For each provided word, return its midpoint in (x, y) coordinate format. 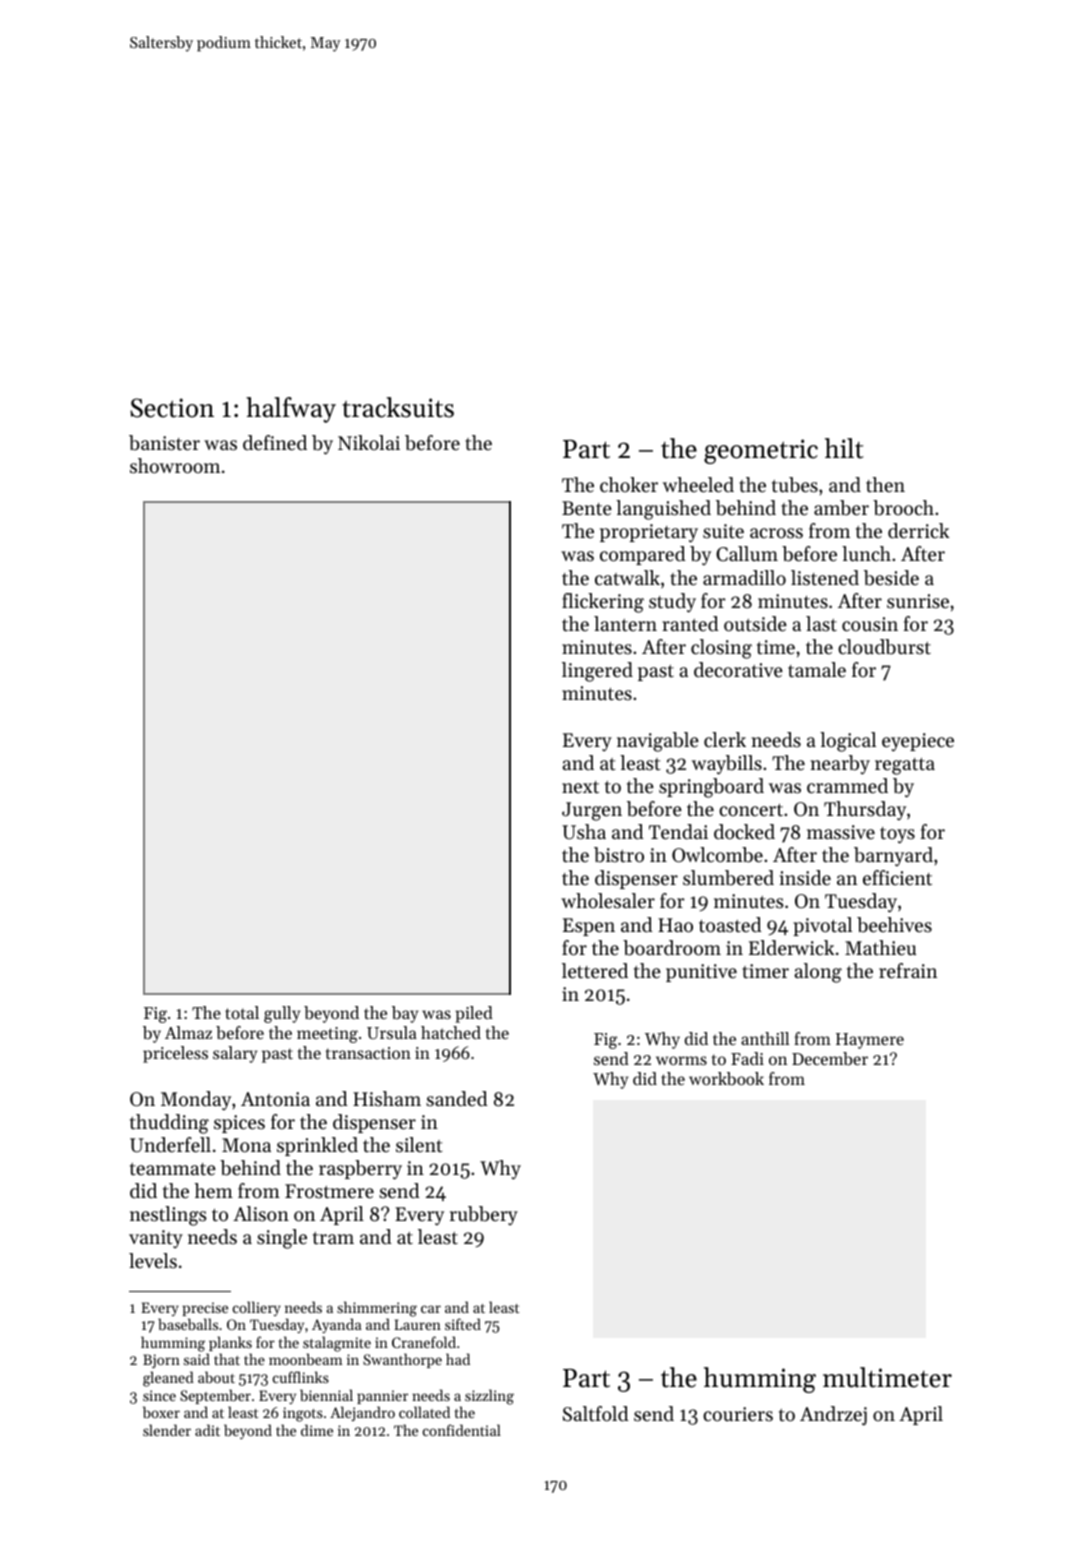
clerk (725, 740)
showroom (175, 466)
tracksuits (398, 407)
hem (214, 1190)
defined (275, 443)
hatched (451, 1032)
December (830, 1058)
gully (282, 1014)
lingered (597, 672)
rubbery (484, 1215)
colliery (257, 1308)
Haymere (870, 1041)
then (885, 485)
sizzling (489, 1397)
